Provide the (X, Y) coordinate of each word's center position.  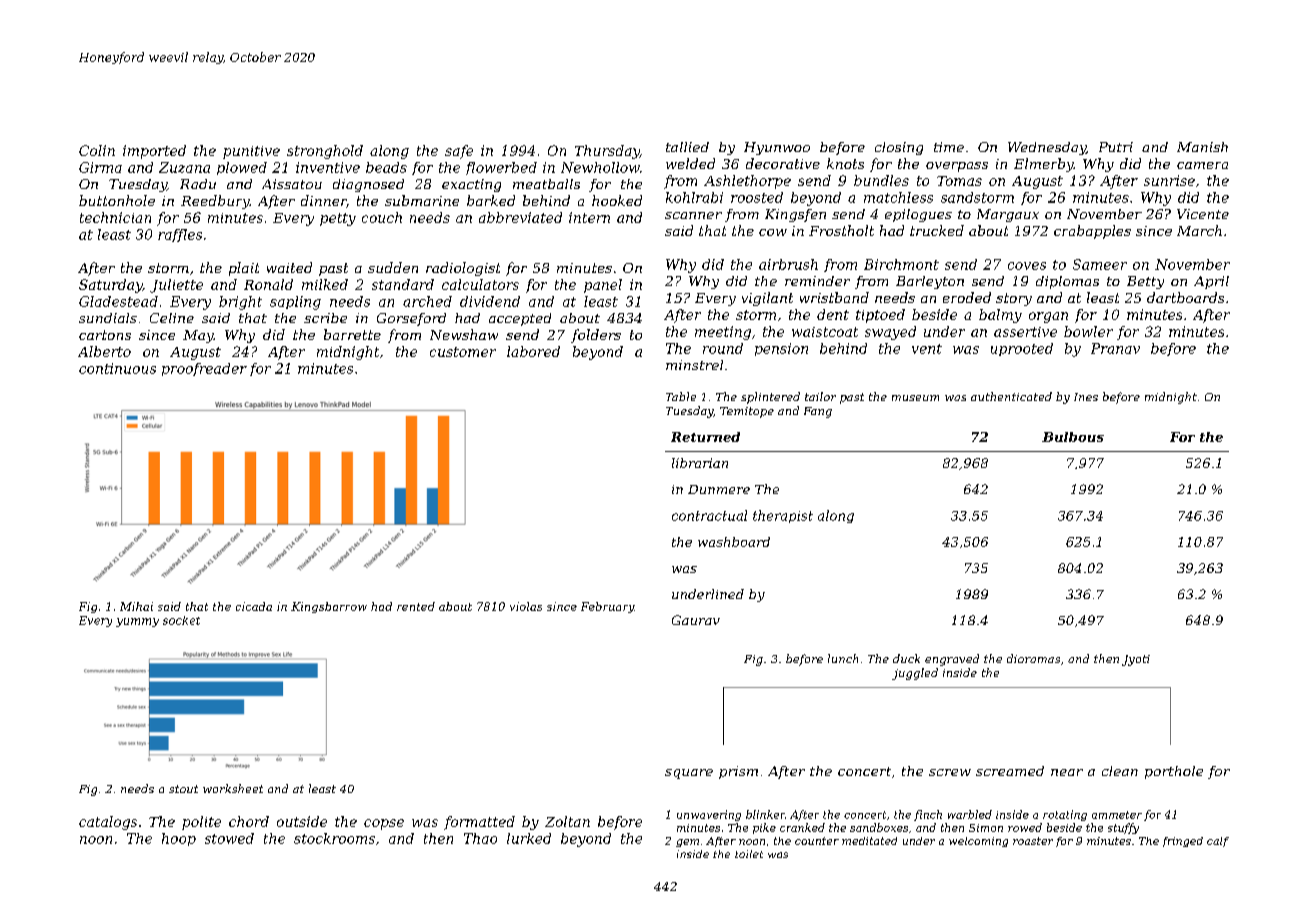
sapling (295, 303)
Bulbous (1073, 437)
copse (384, 824)
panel (603, 286)
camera (1202, 165)
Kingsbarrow (329, 607)
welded (690, 163)
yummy (137, 622)
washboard (734, 542)
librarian (700, 463)
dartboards (1185, 297)
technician (115, 217)
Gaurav (696, 620)
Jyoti (1136, 660)
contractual (709, 515)
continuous (117, 368)
